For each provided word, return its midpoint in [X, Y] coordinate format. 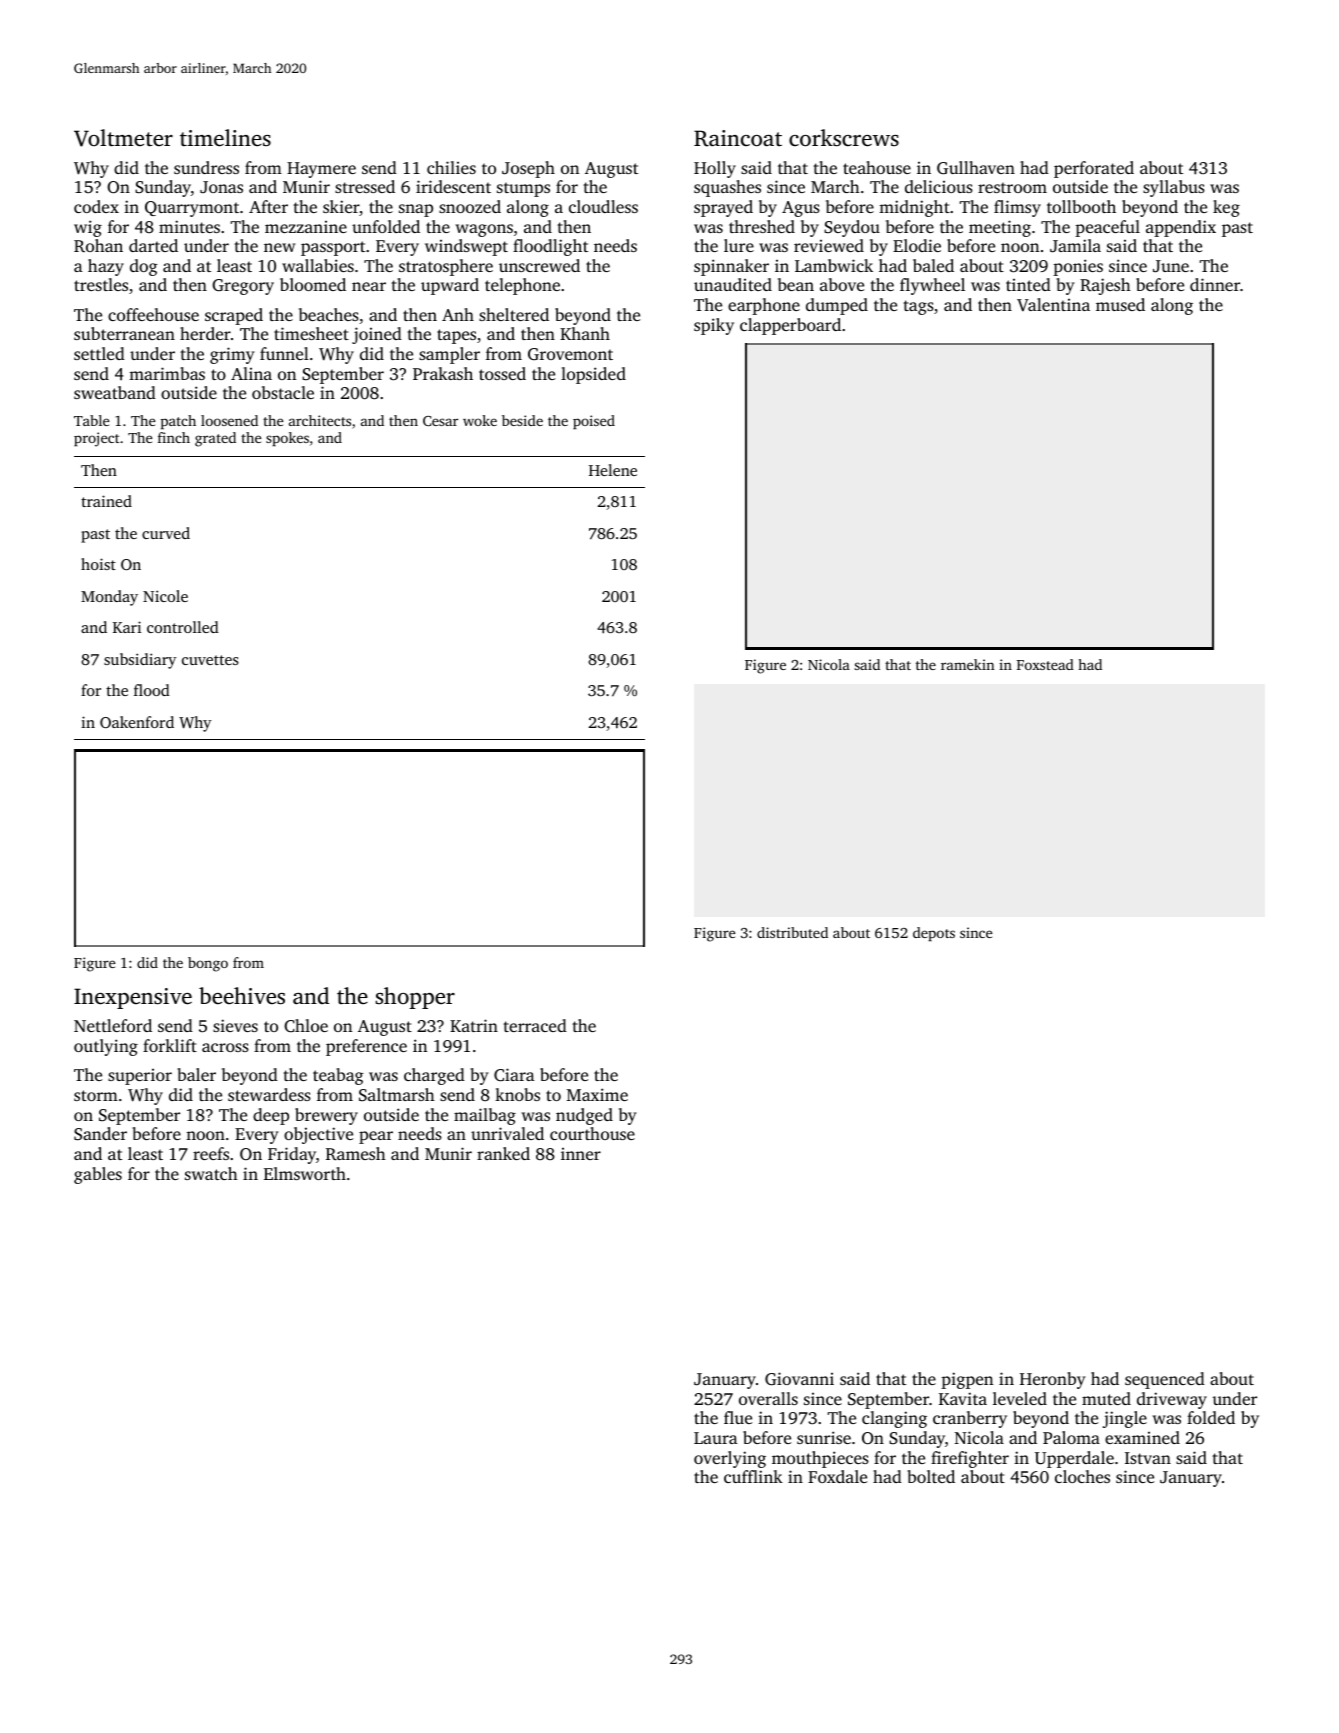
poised [594, 422]
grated [215, 439]
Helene [613, 470]
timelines [225, 138]
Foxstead [1045, 664]
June [1171, 266]
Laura [716, 1438]
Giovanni [799, 1379]
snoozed [470, 206]
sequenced [1165, 1380]
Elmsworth [305, 1173]
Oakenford [137, 722]
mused [1120, 304]
